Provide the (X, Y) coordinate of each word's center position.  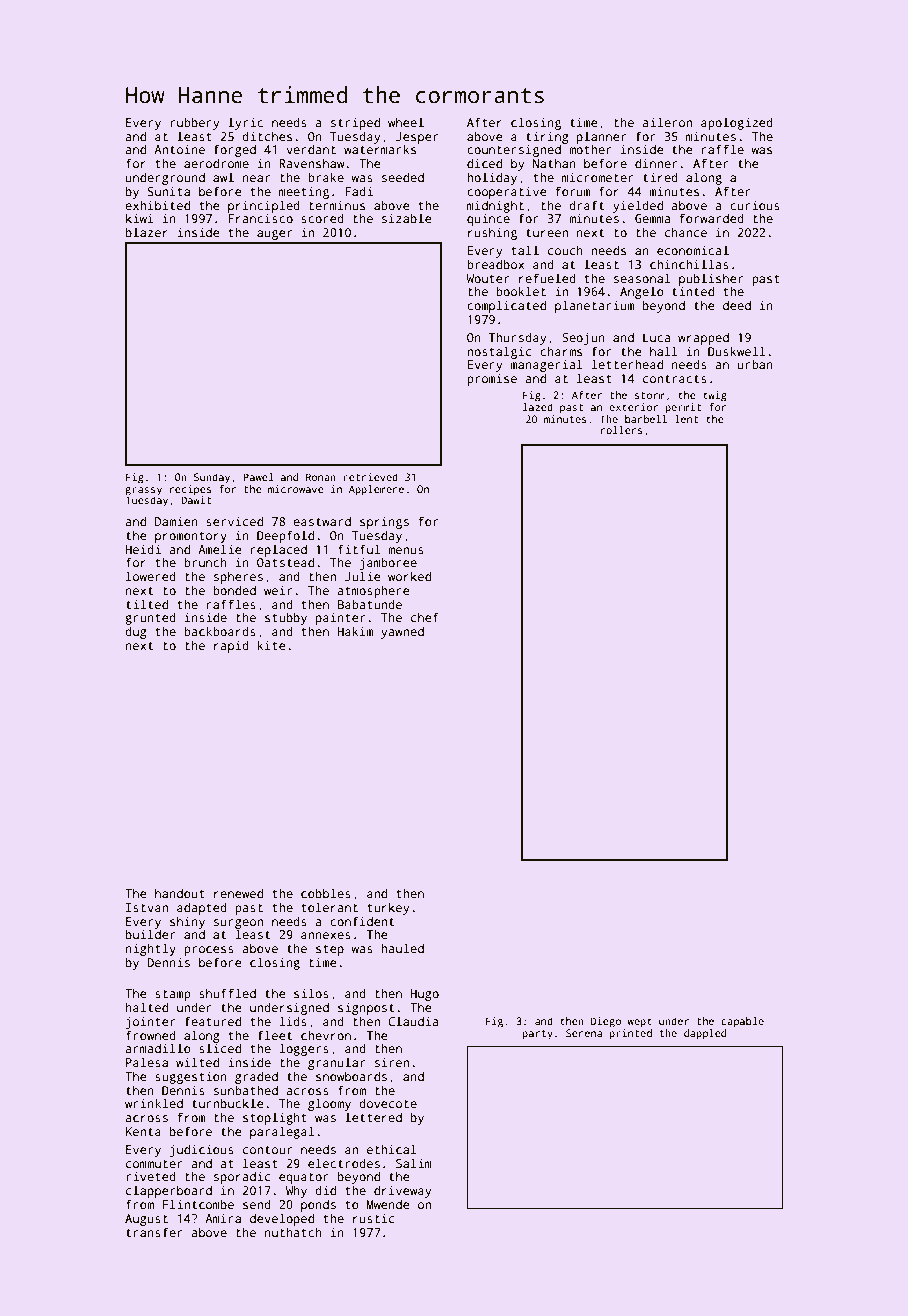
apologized (737, 123)
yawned (402, 632)
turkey (388, 908)
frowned (151, 1035)
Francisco (260, 218)
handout (180, 893)
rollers (622, 430)
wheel (406, 122)
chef (425, 617)
